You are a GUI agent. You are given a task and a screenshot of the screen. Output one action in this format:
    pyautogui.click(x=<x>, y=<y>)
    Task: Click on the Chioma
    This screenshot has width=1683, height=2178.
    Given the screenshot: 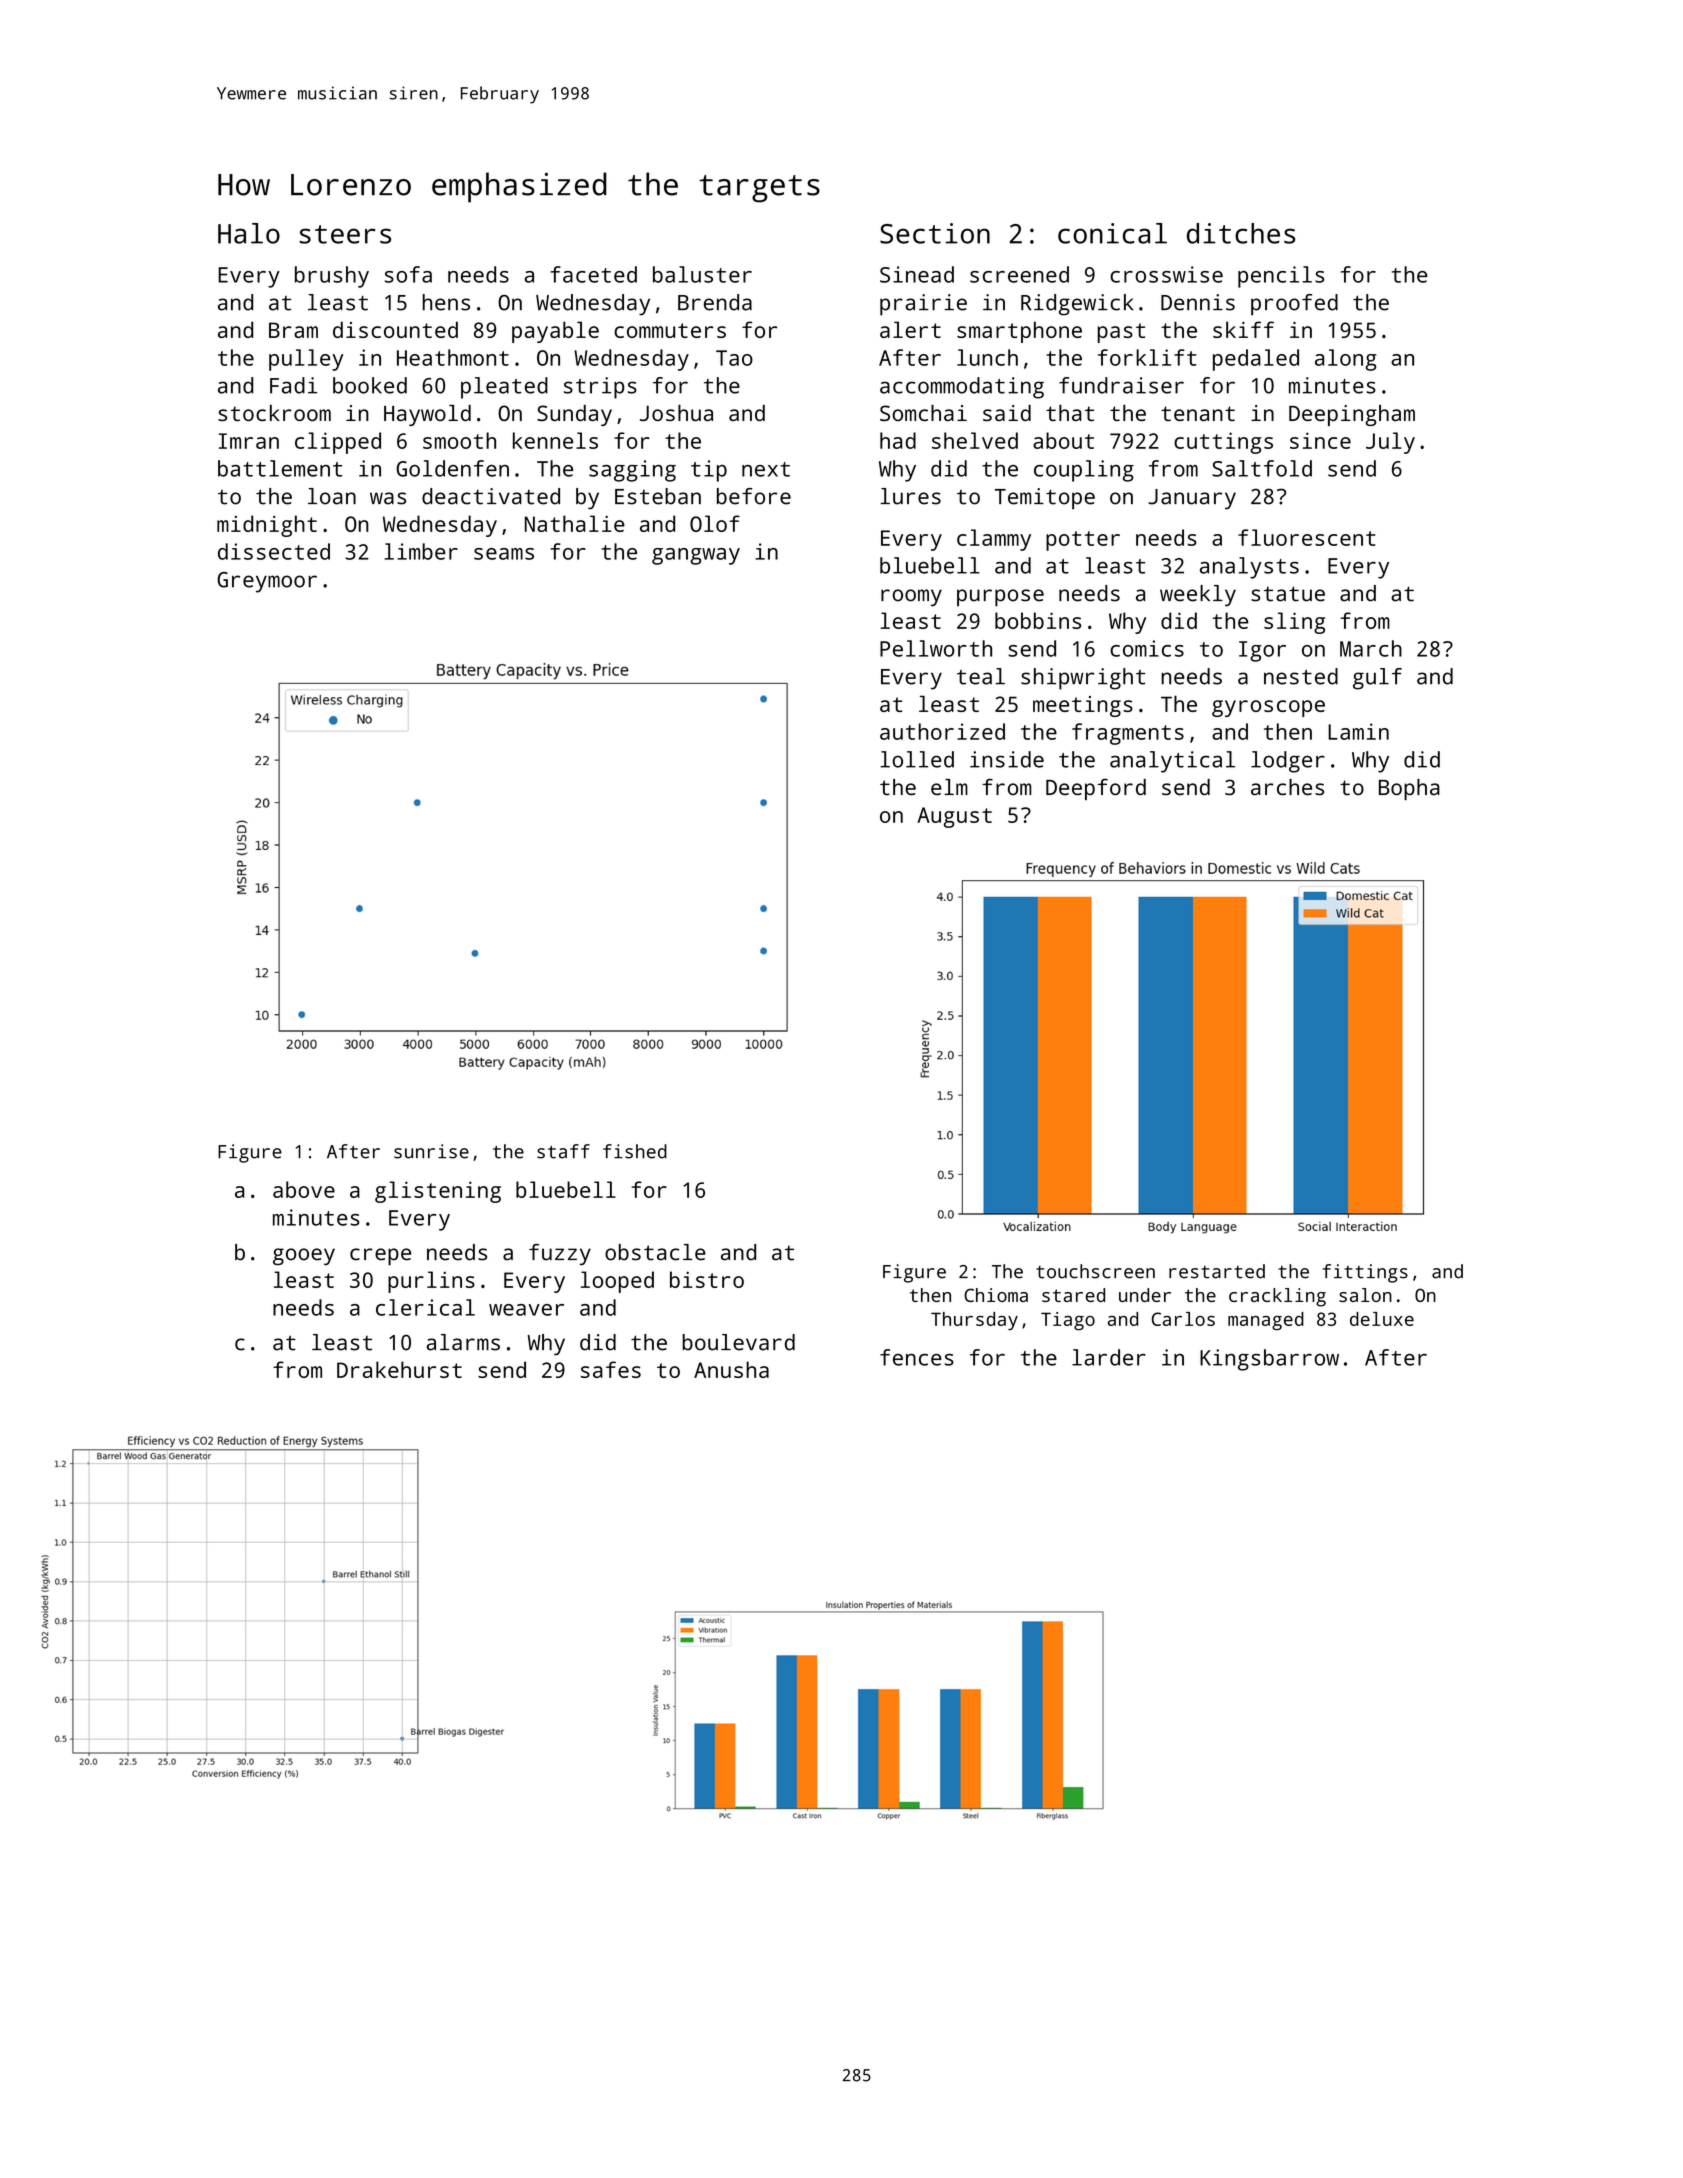 What is the action you would take?
    pyautogui.click(x=996, y=1295)
